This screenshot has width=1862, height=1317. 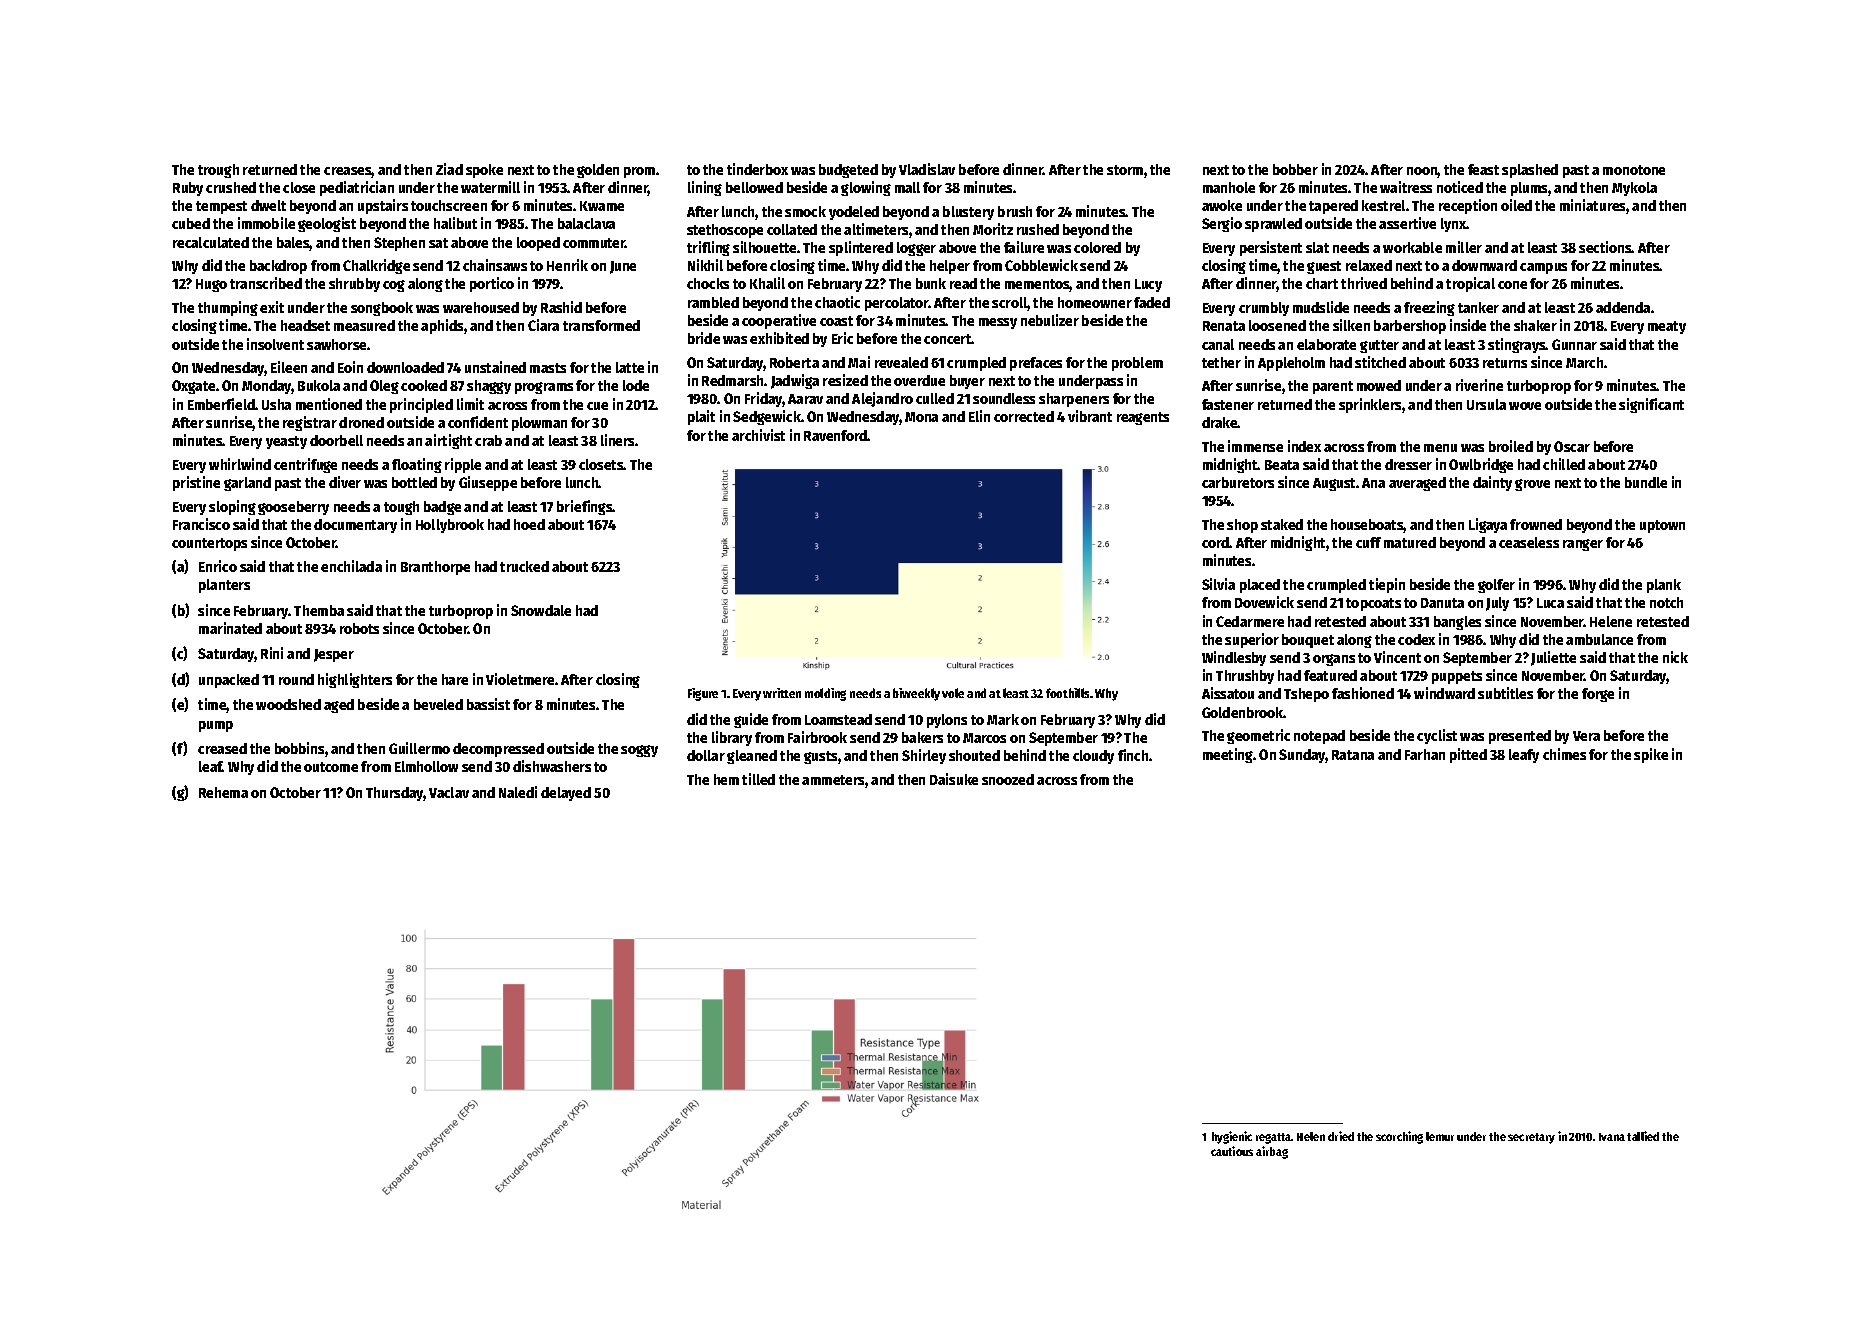 What do you see at coordinates (266, 283) in the screenshot?
I see `transcribed` at bounding box center [266, 283].
